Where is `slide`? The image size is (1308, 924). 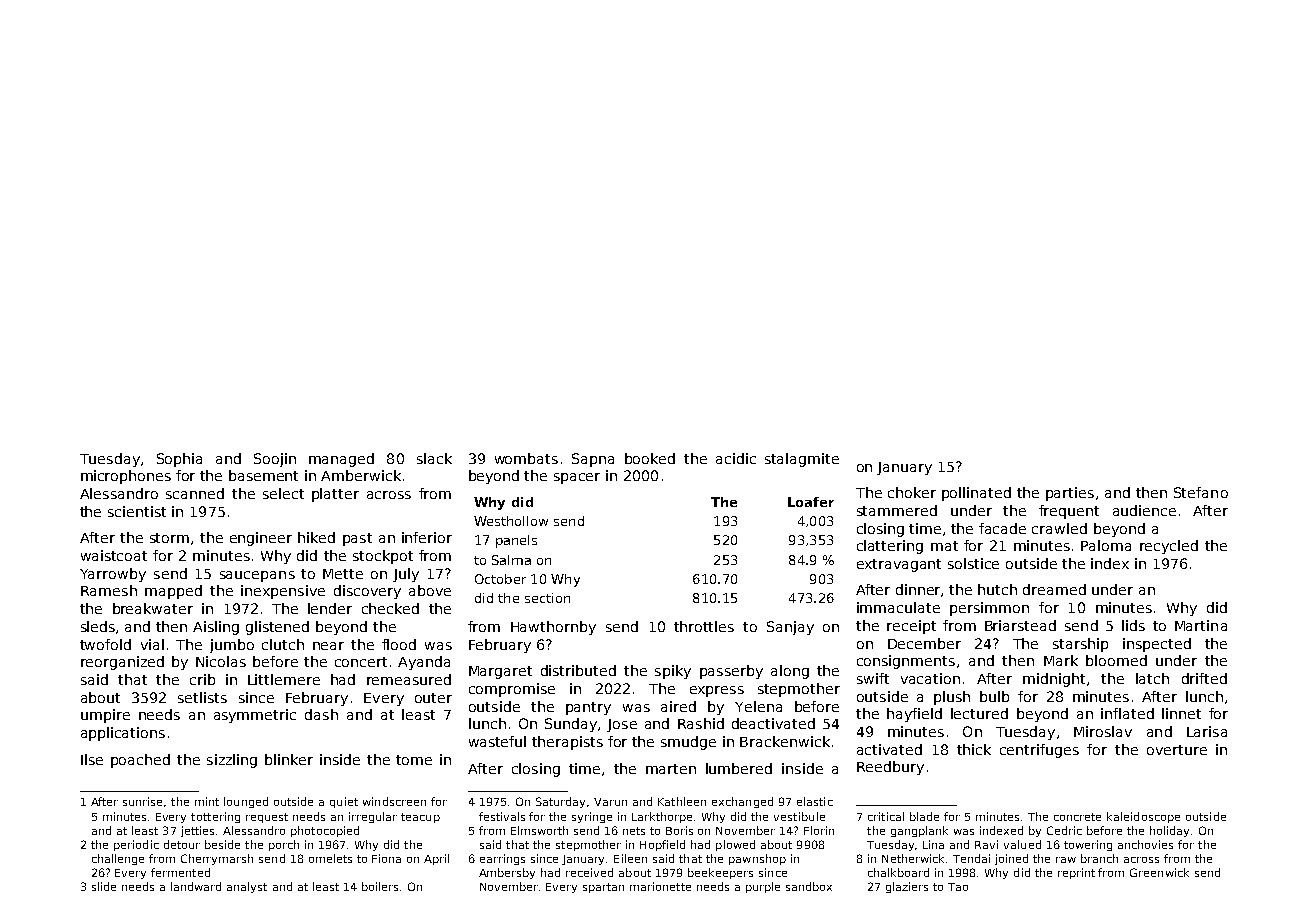
slide is located at coordinates (104, 886).
